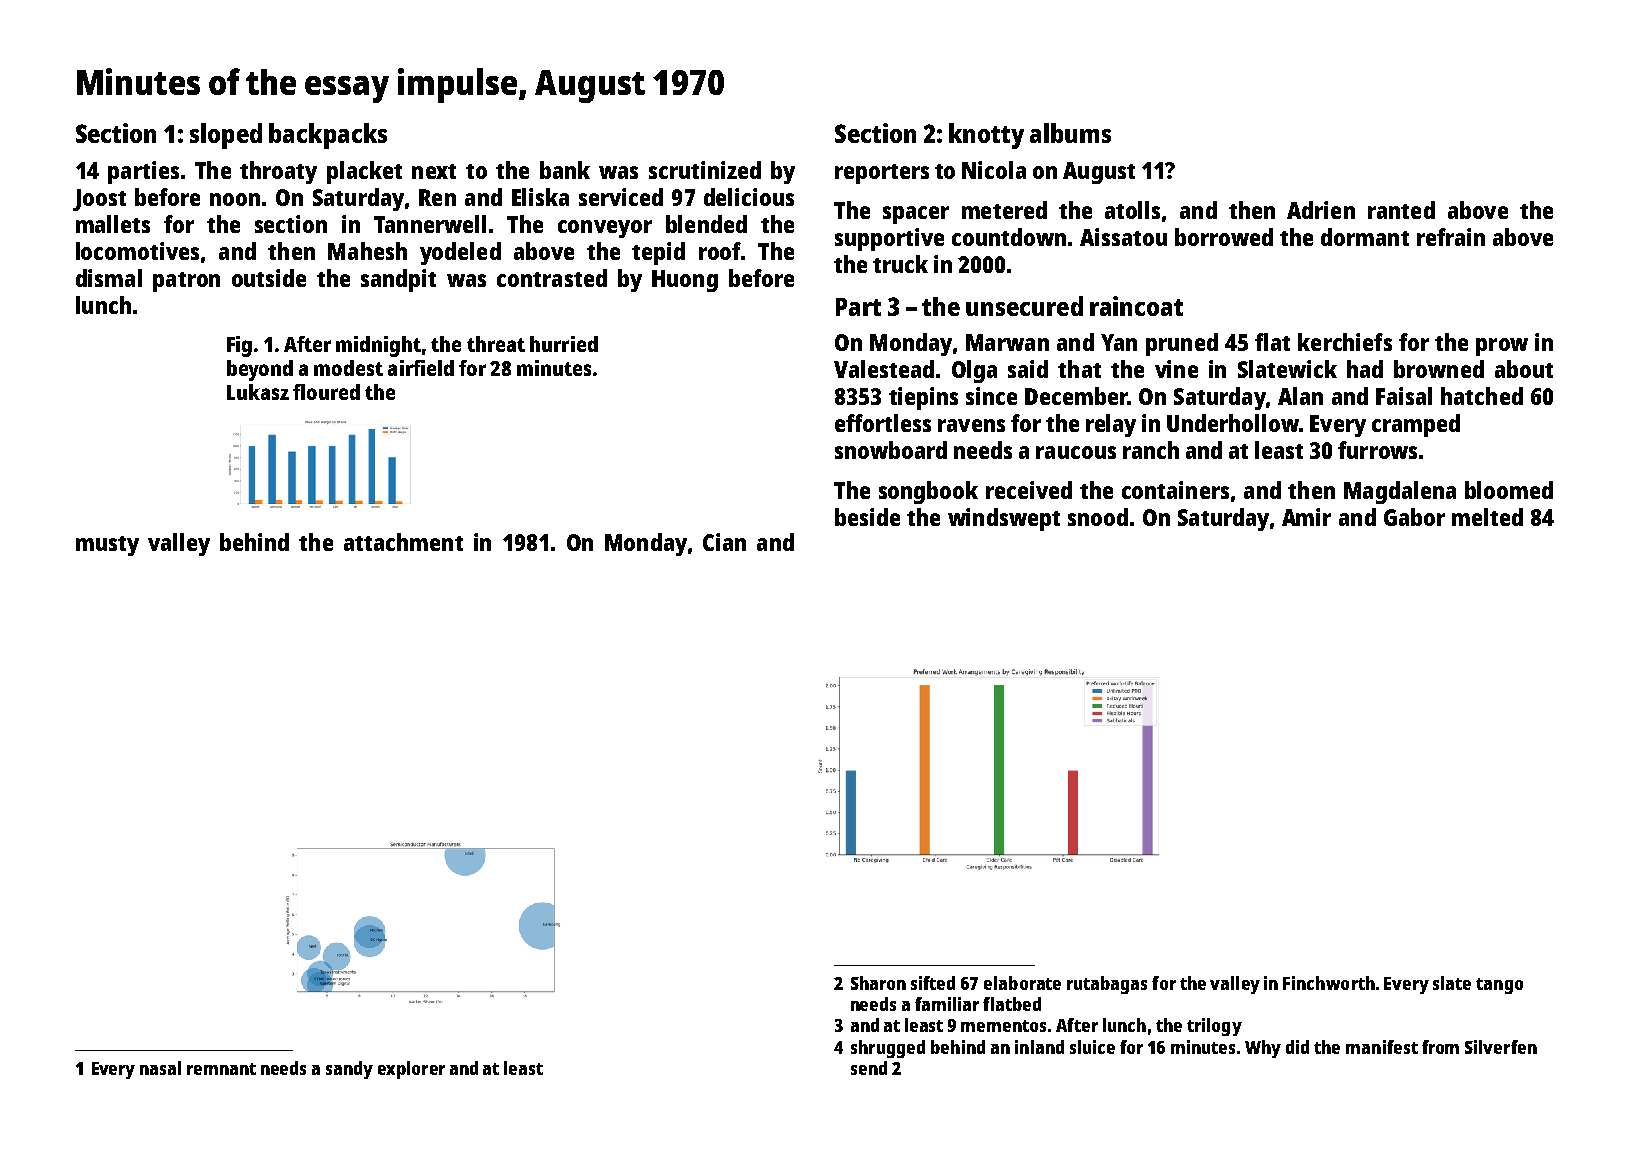  I want to click on Sharon, so click(878, 983).
